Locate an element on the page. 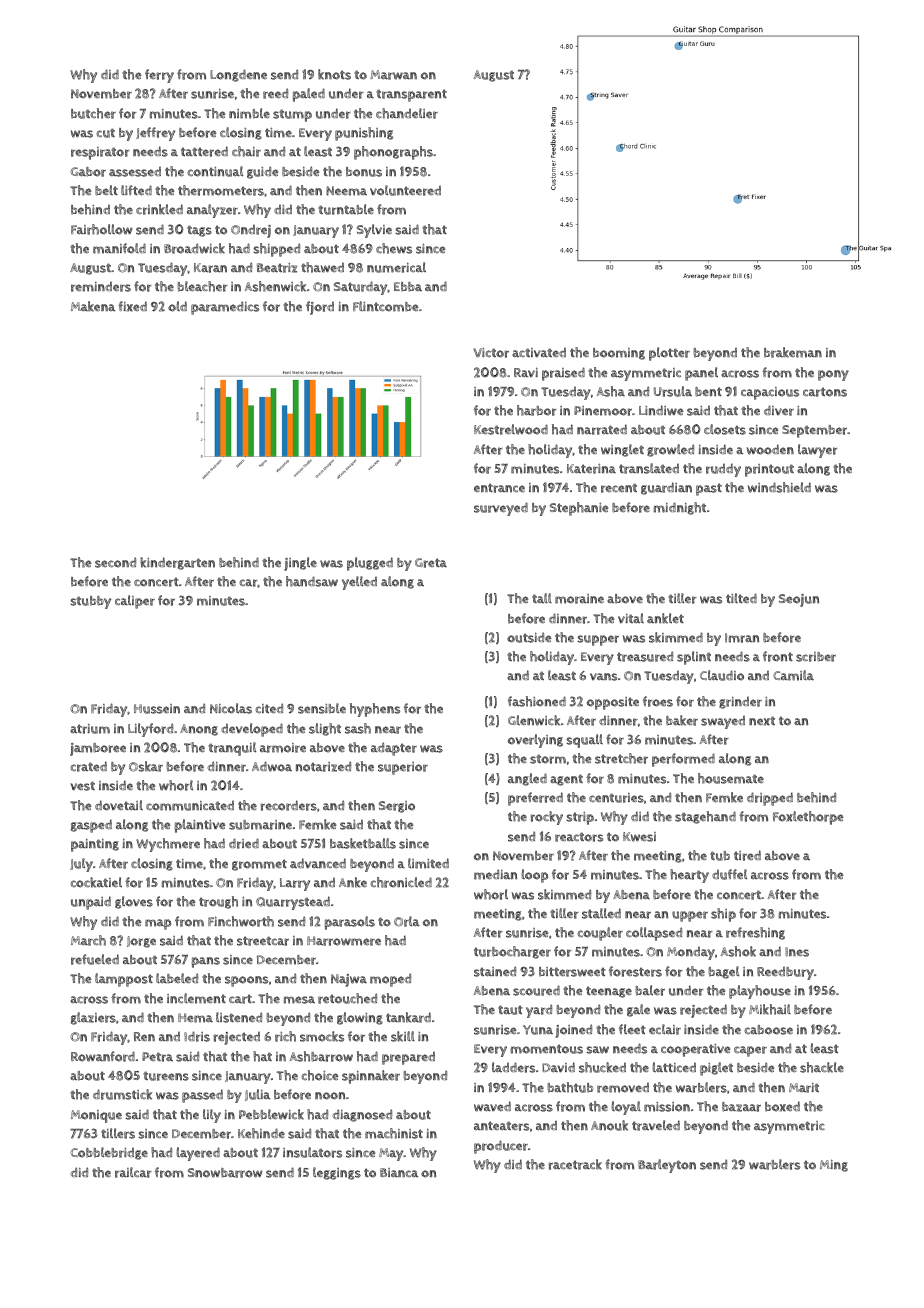 Image resolution: width=924 pixels, height=1308 pixels. outside is located at coordinates (529, 637).
